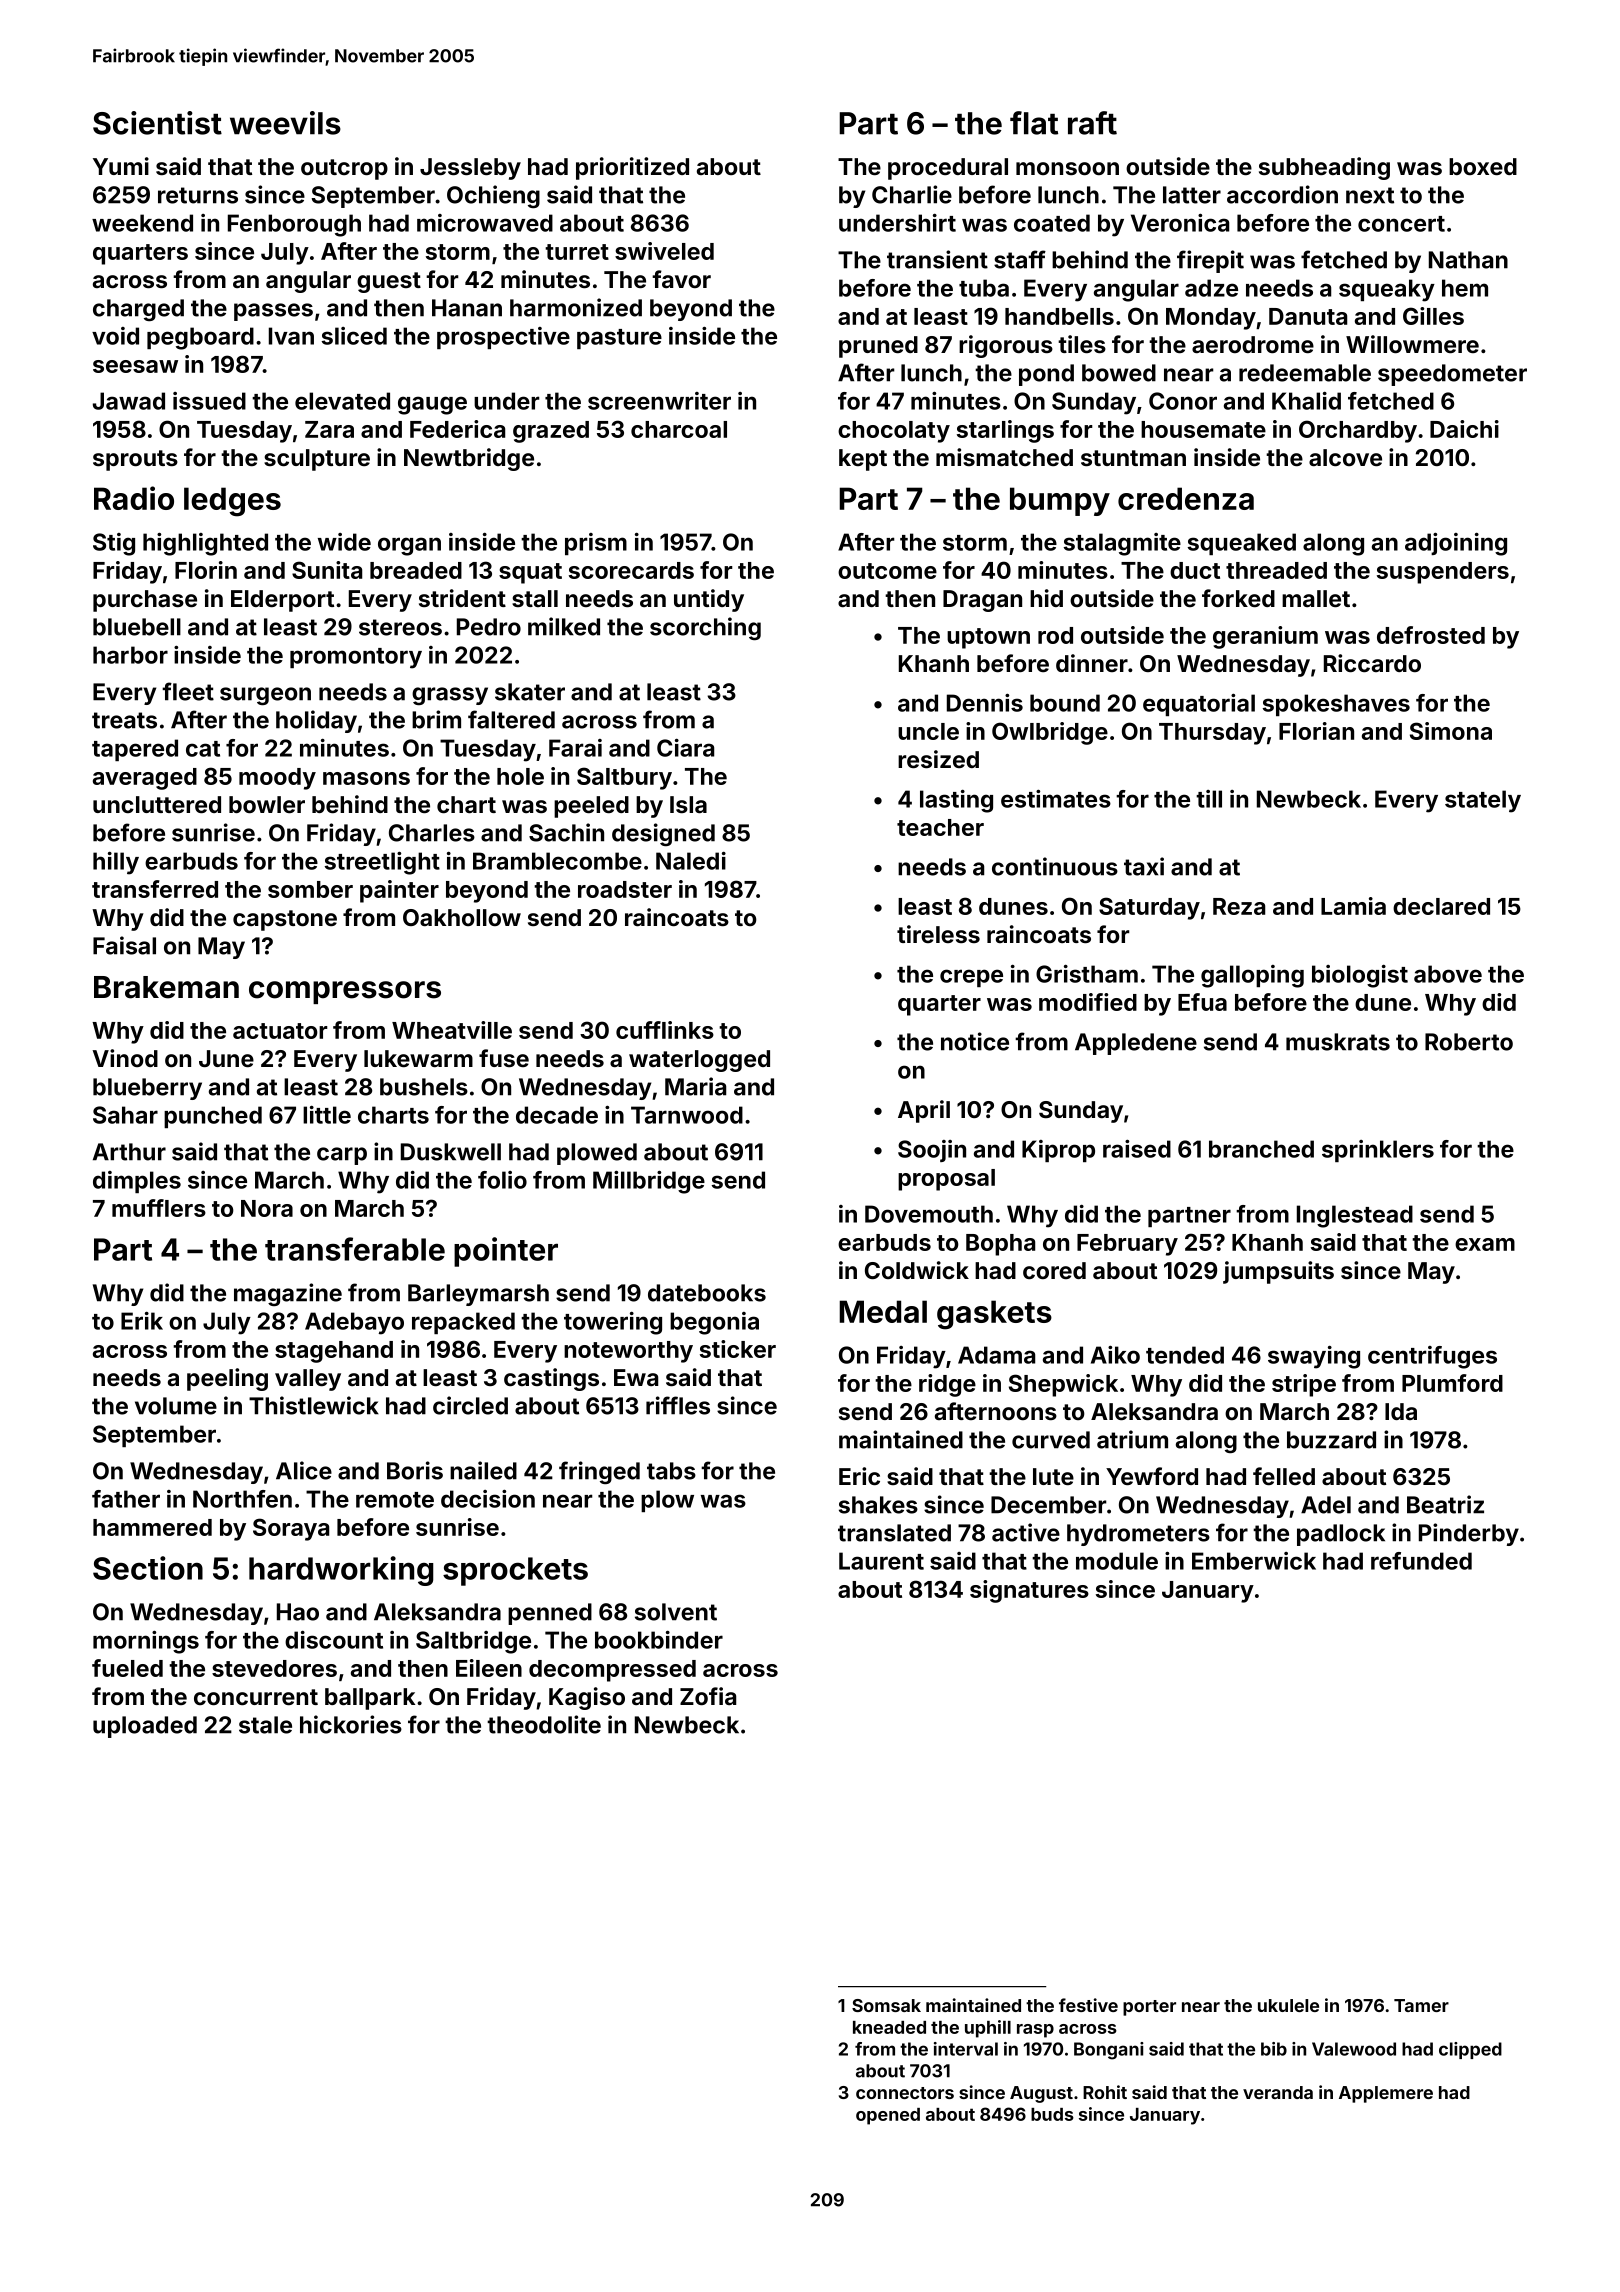 The width and height of the page is (1620, 2292). What do you see at coordinates (138, 310) in the page?
I see `charged` at bounding box center [138, 310].
